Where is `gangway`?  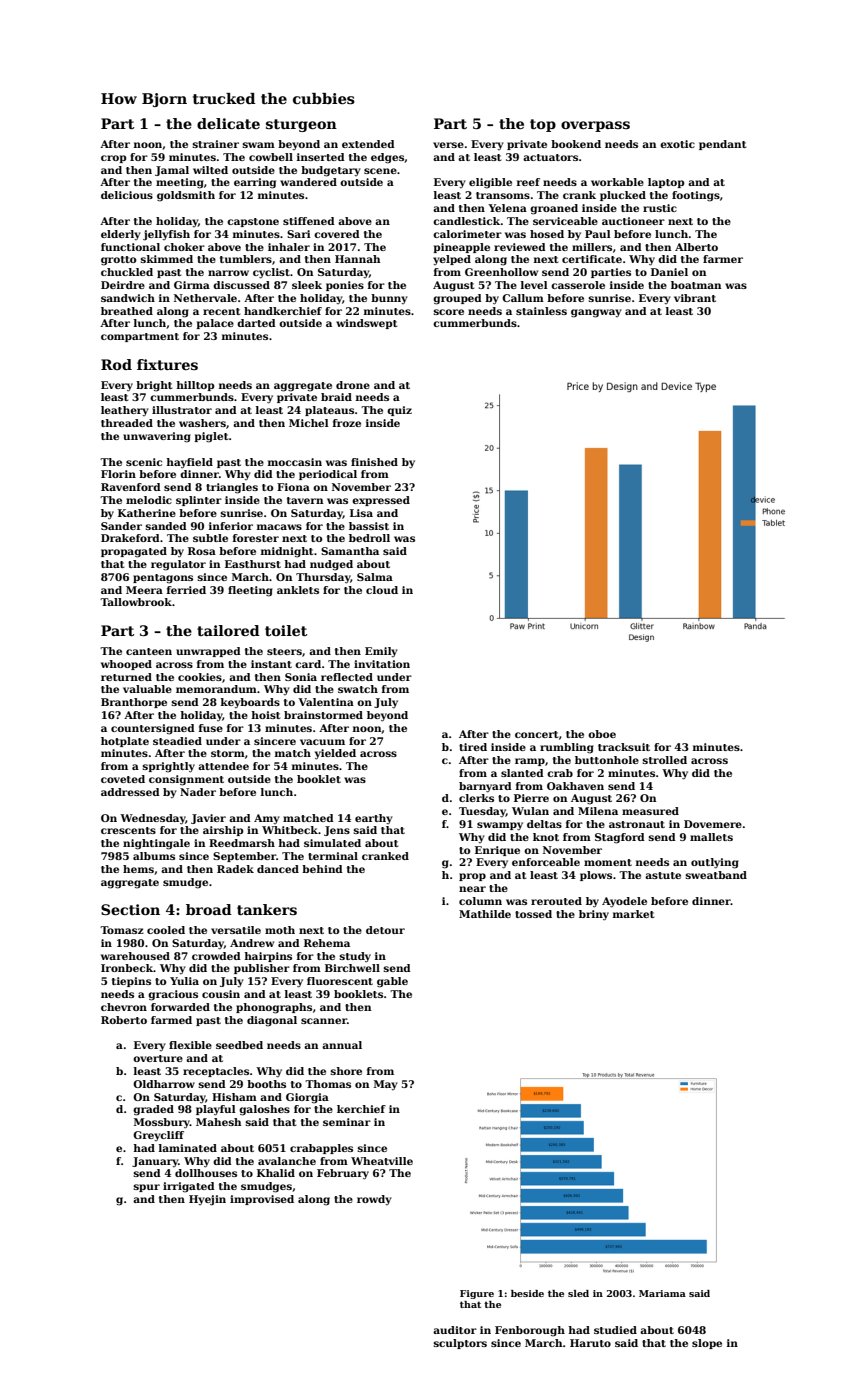
gangway is located at coordinates (596, 313).
